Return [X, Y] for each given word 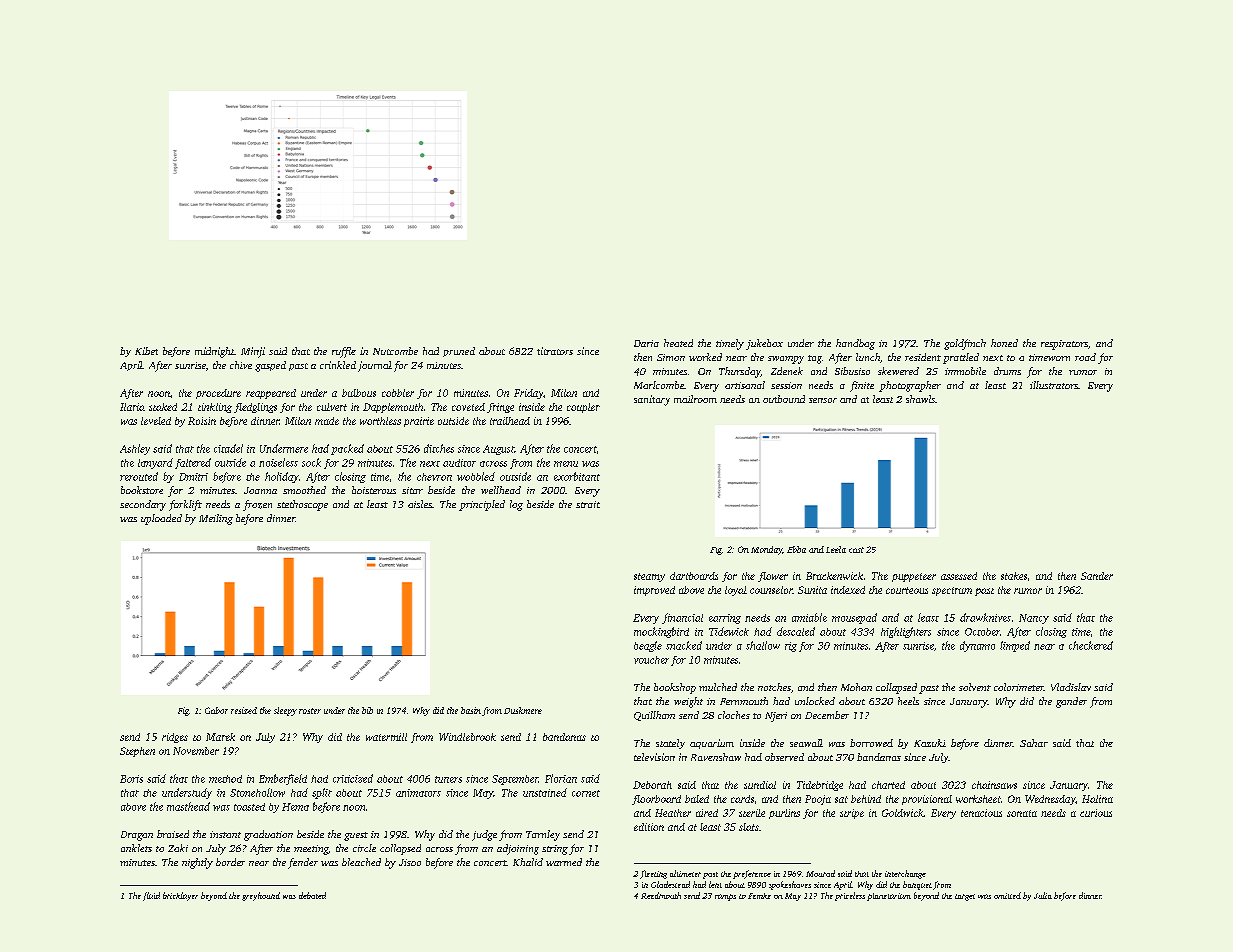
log [516, 505]
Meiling [216, 519]
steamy [649, 577]
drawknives [985, 617]
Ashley [135, 449]
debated [312, 895]
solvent [975, 687]
